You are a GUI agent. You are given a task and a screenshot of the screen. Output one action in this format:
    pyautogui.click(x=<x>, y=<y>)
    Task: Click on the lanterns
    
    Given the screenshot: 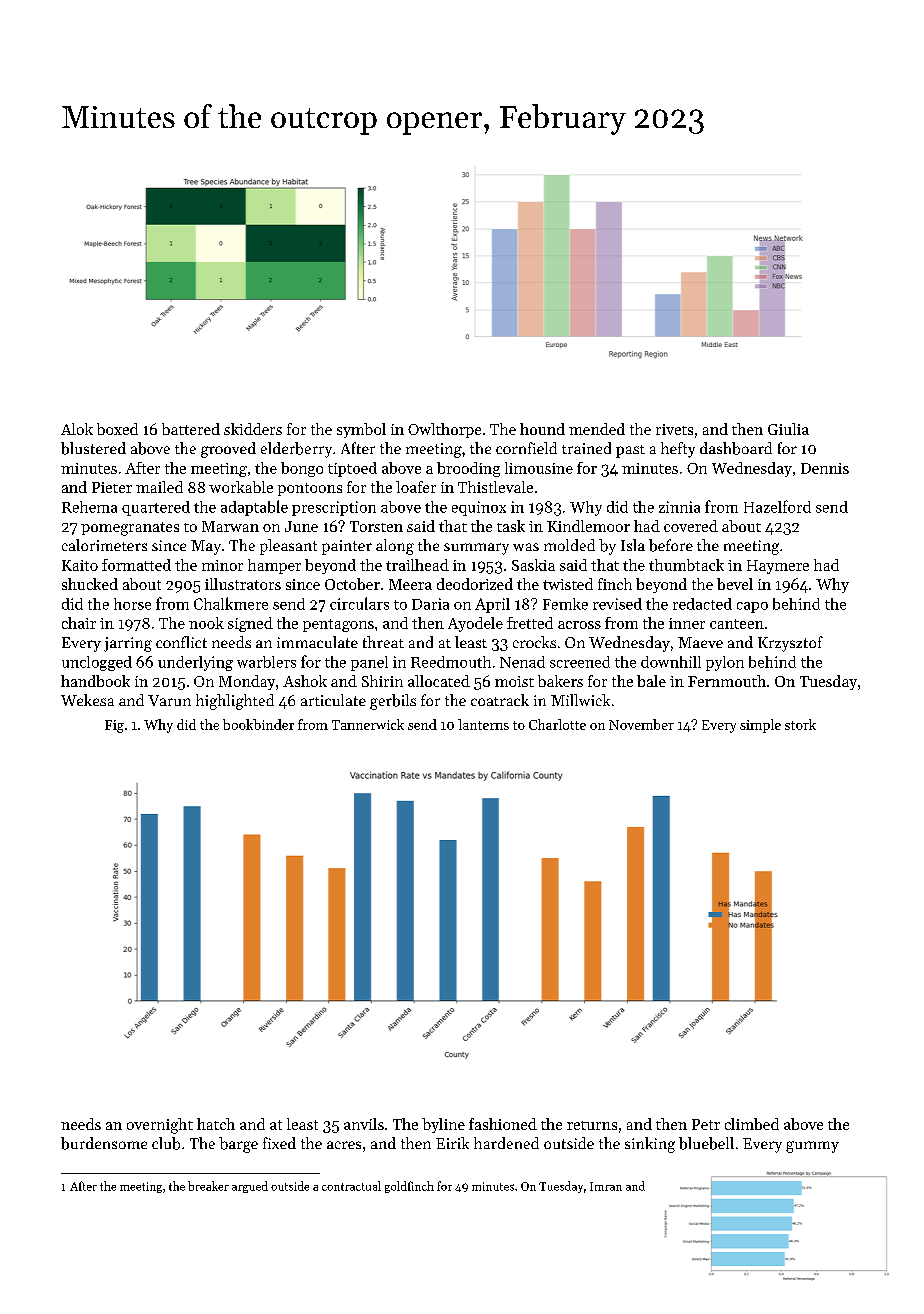 What is the action you would take?
    pyautogui.click(x=483, y=724)
